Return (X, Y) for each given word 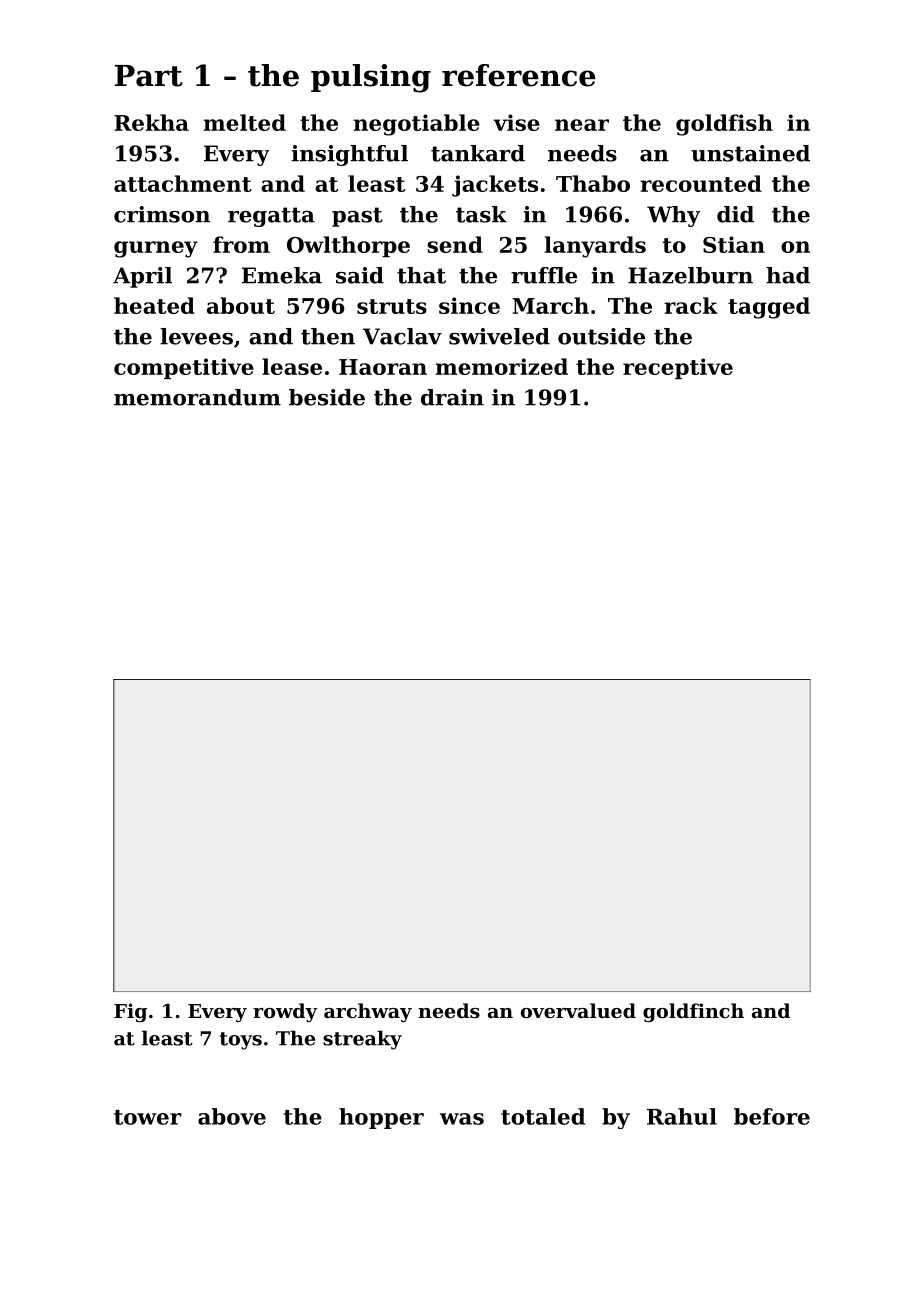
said (360, 275)
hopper (381, 1118)
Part (149, 76)
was (462, 1119)
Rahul (682, 1116)
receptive (678, 368)
